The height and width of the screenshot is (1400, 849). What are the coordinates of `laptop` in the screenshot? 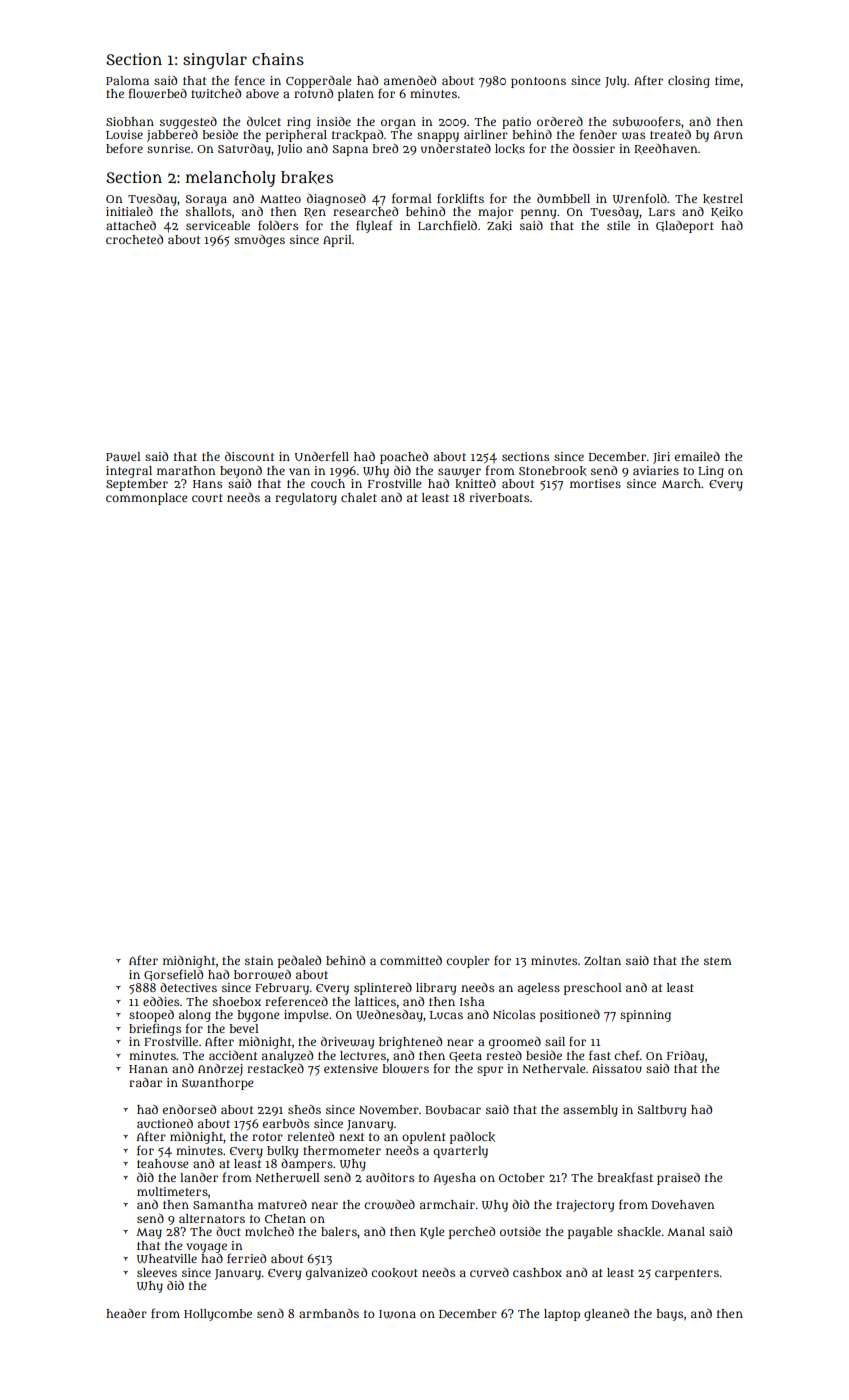 It's located at (562, 1315).
